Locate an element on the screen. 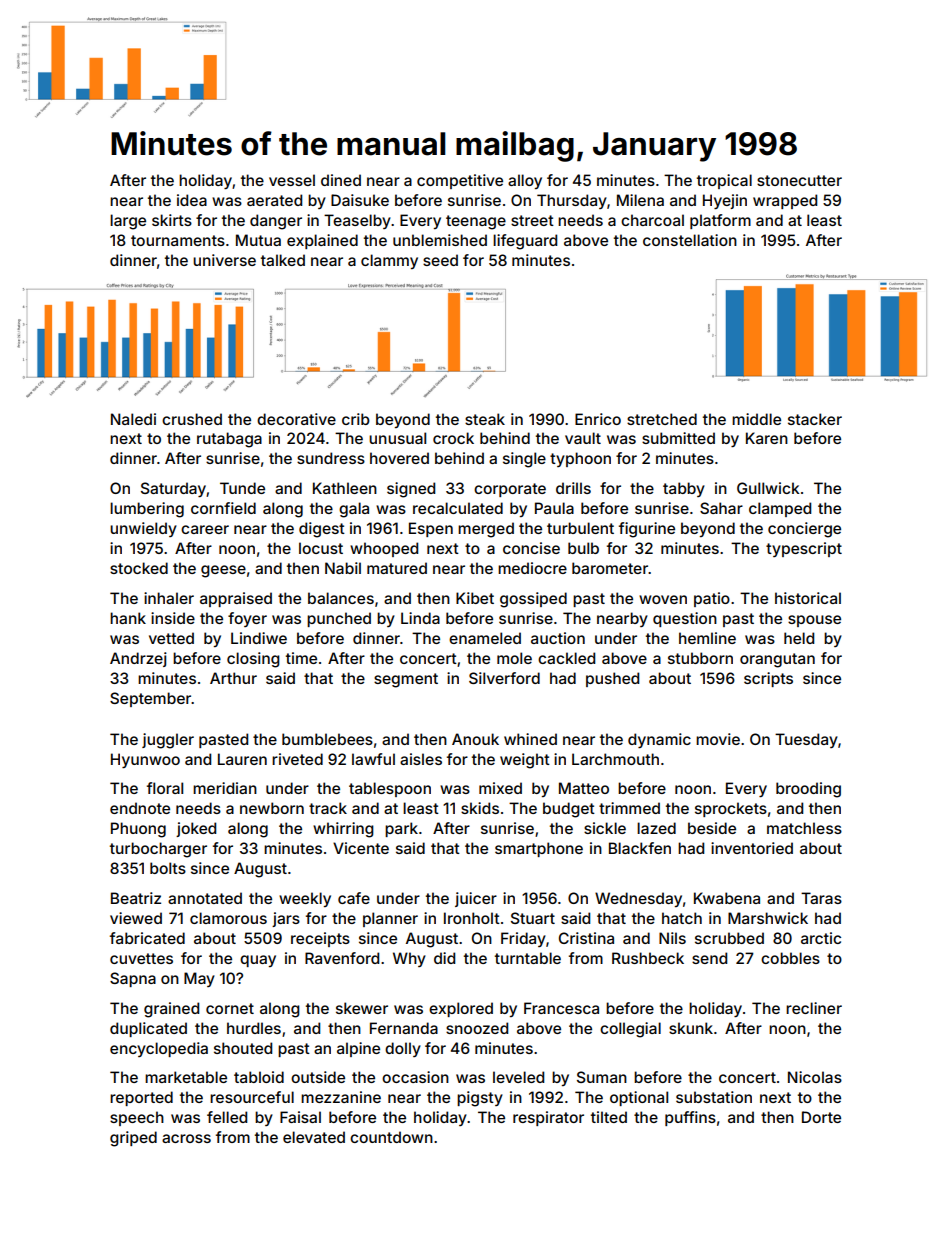 This screenshot has height=1233, width=952. dined is located at coordinates (341, 180).
